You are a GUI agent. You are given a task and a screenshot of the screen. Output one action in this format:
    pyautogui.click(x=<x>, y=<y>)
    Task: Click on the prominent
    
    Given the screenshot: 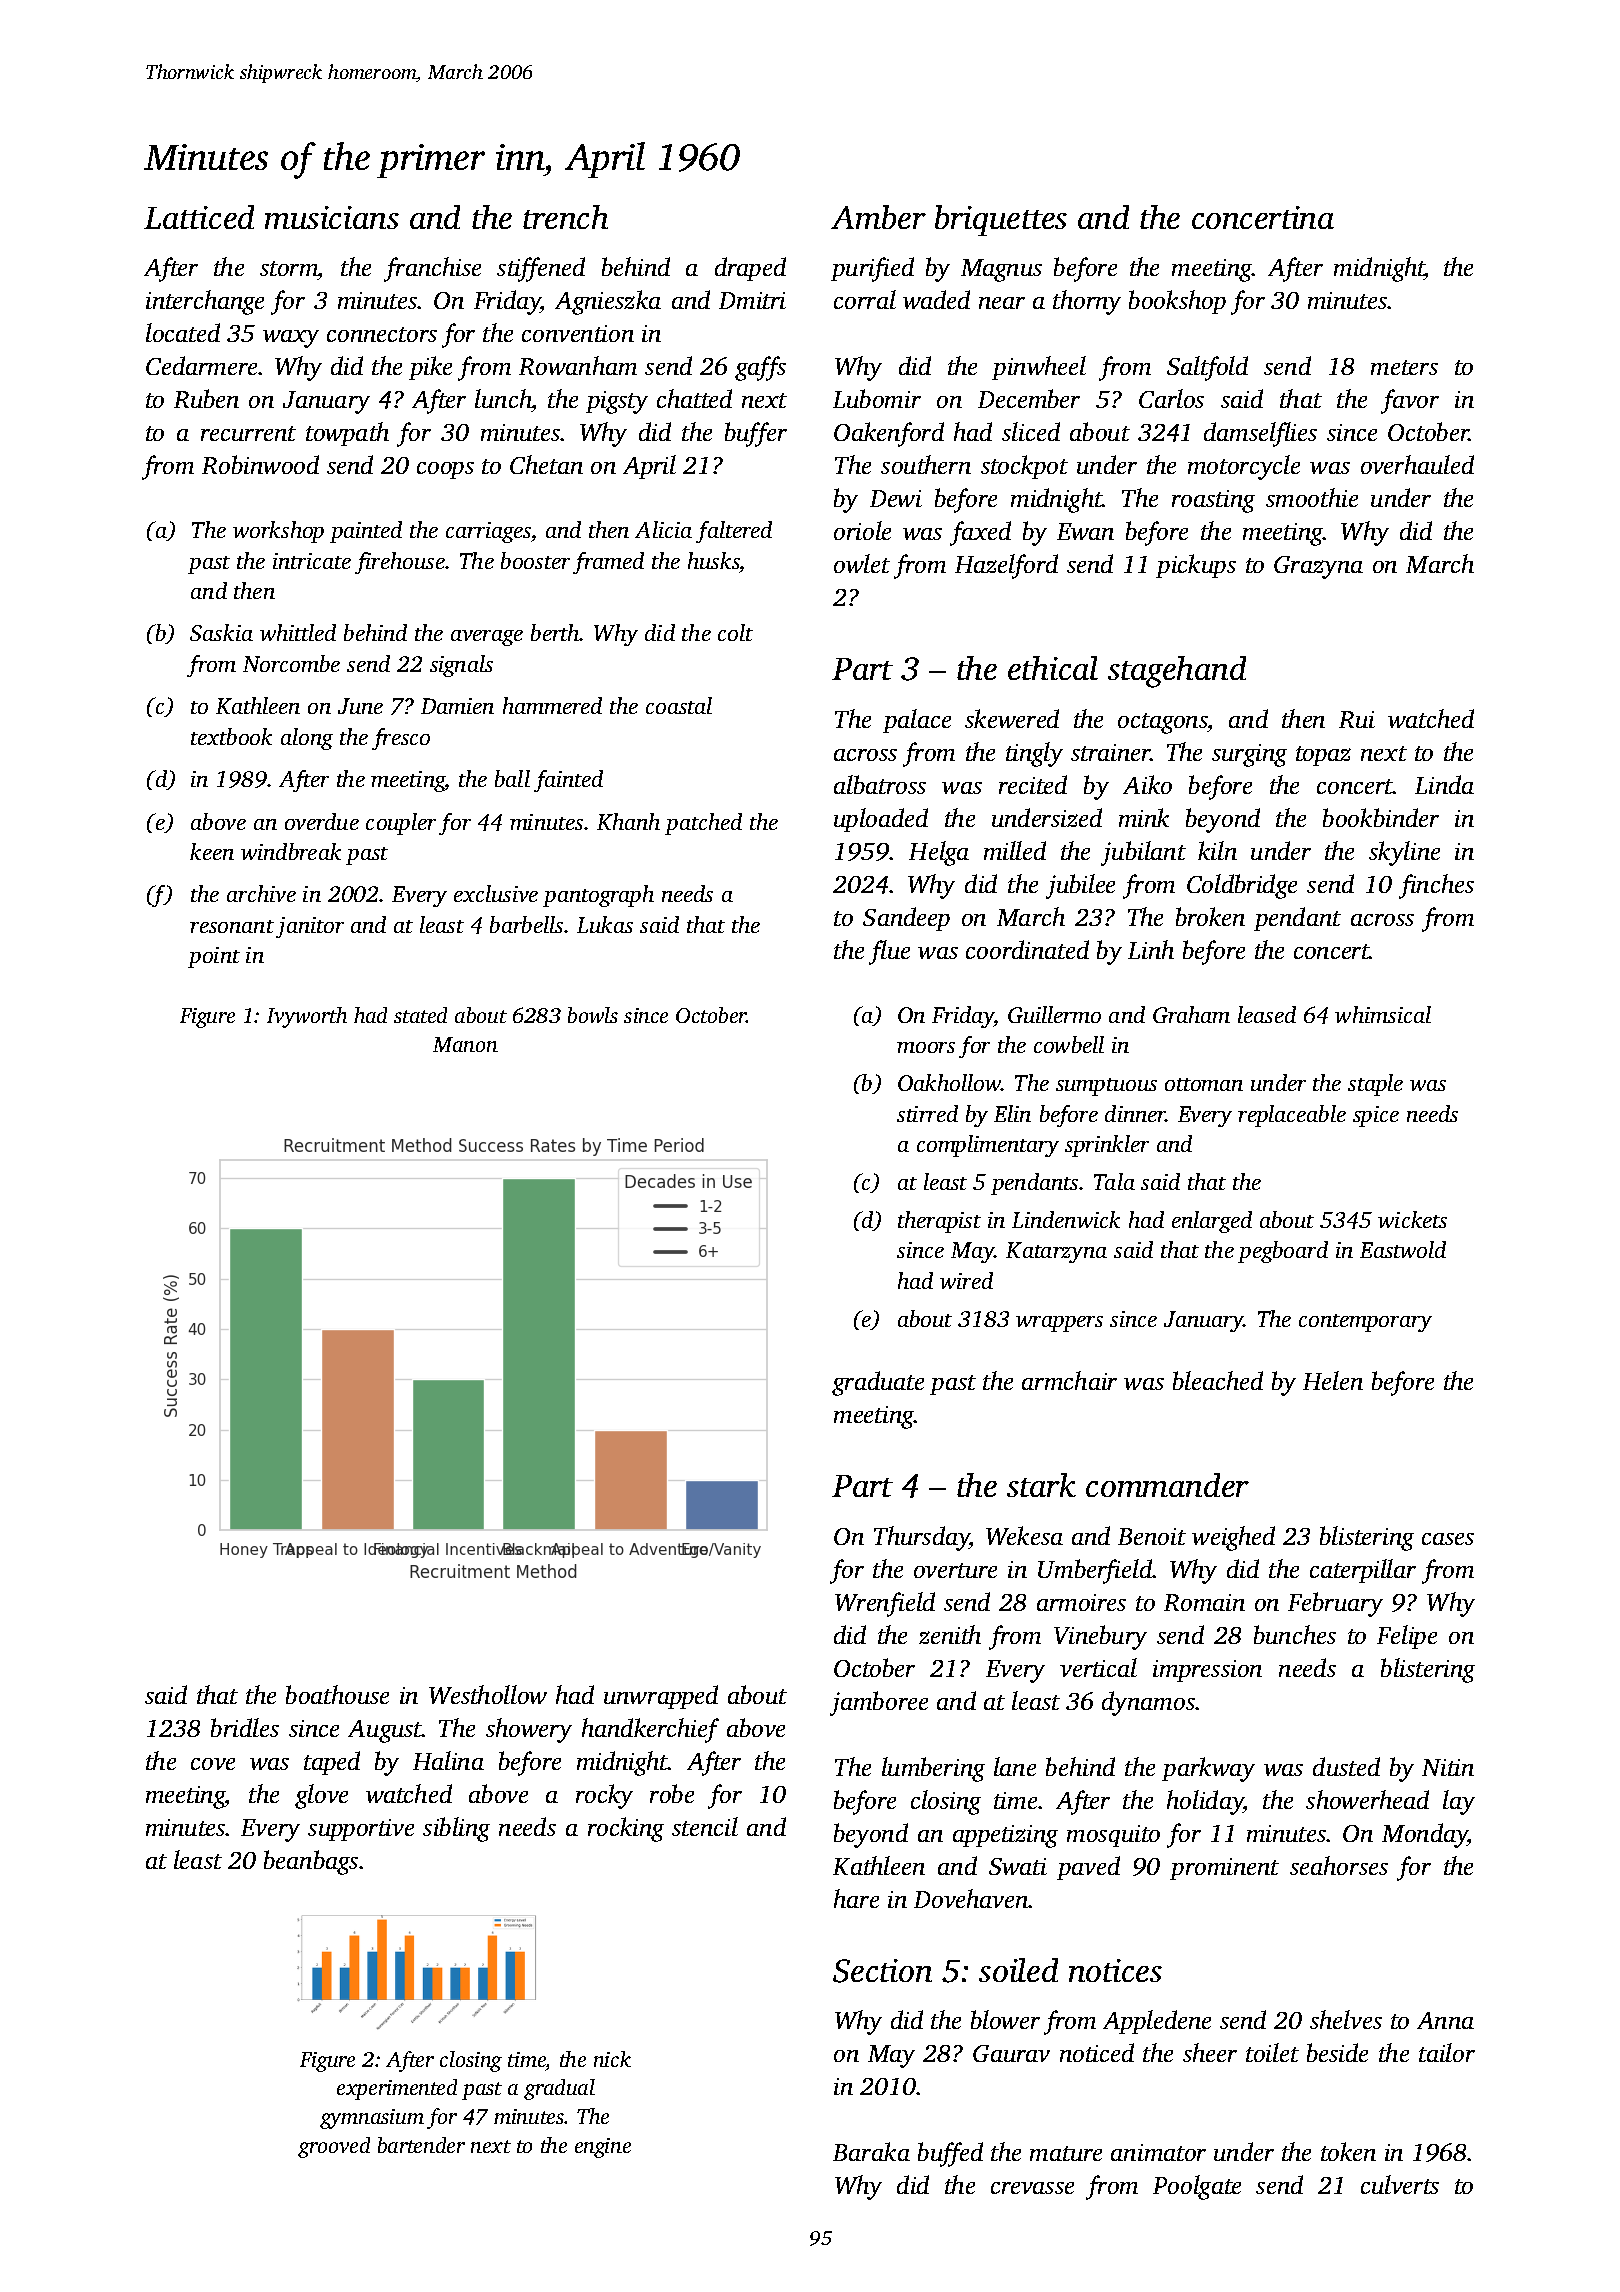 What is the action you would take?
    pyautogui.click(x=1224, y=1869)
